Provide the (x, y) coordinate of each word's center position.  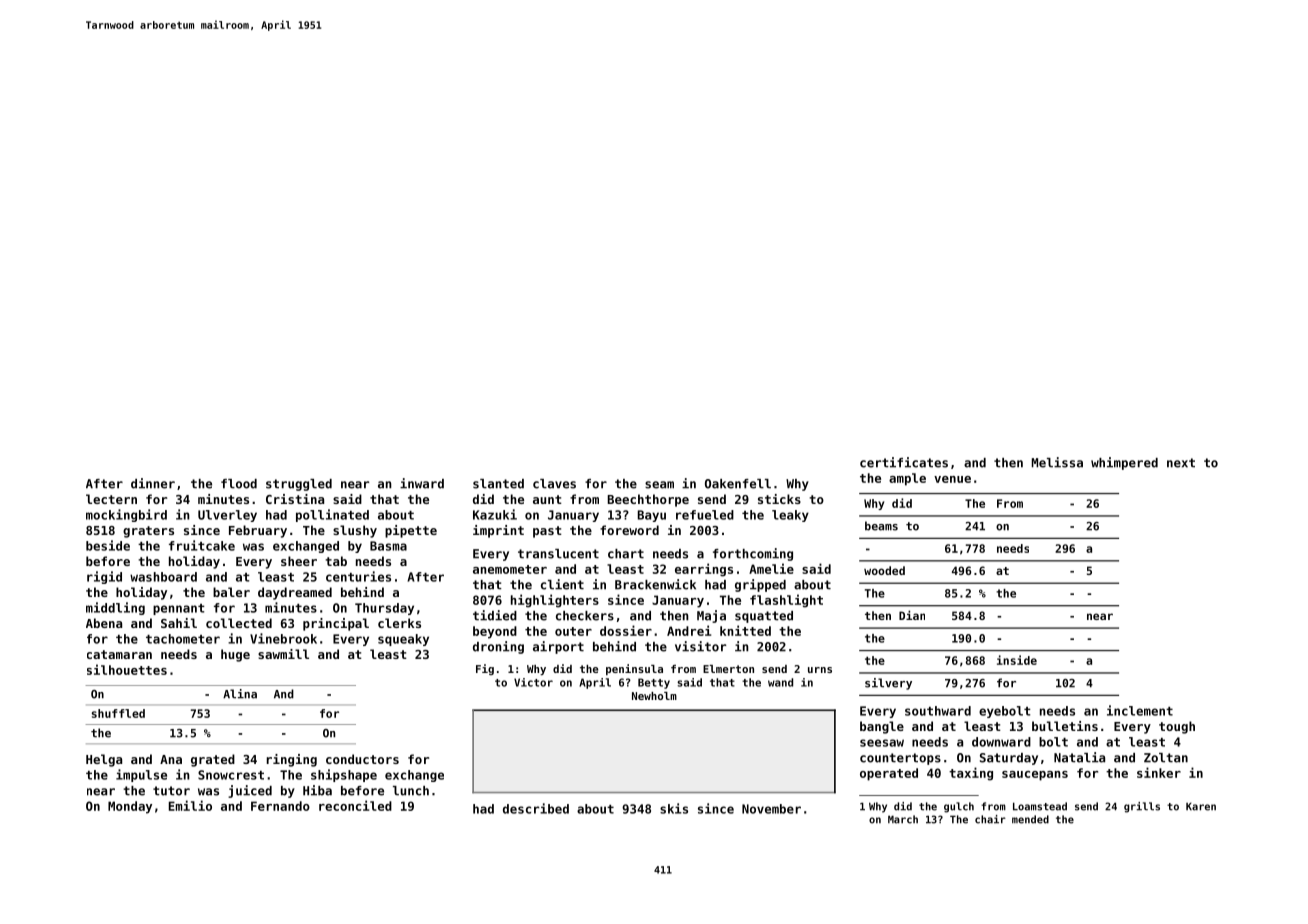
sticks (779, 499)
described (536, 808)
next (1181, 463)
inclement (1140, 710)
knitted (745, 630)
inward (422, 483)
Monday (130, 807)
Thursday (384, 609)
